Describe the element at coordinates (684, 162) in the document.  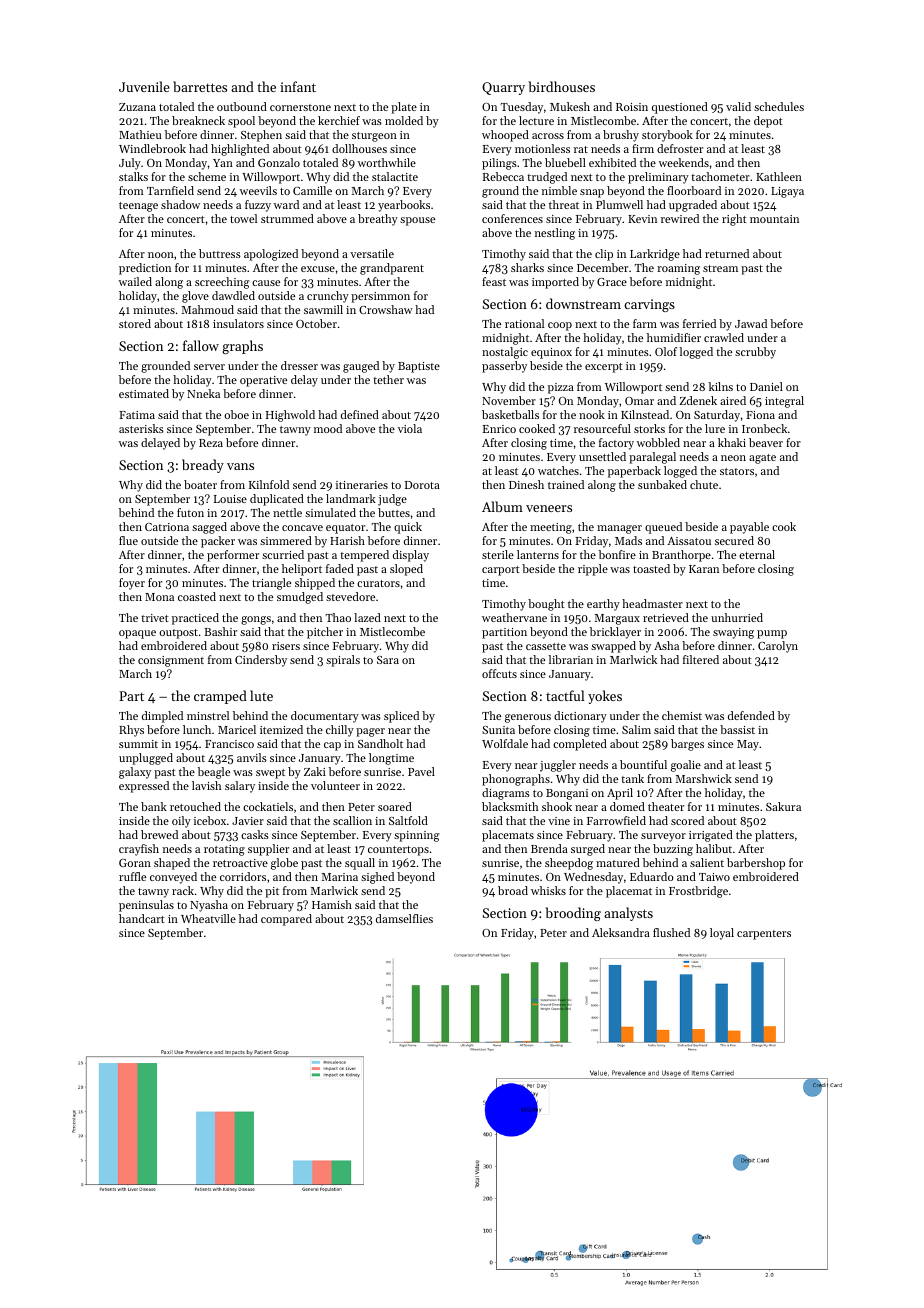
I see `weekends` at that location.
